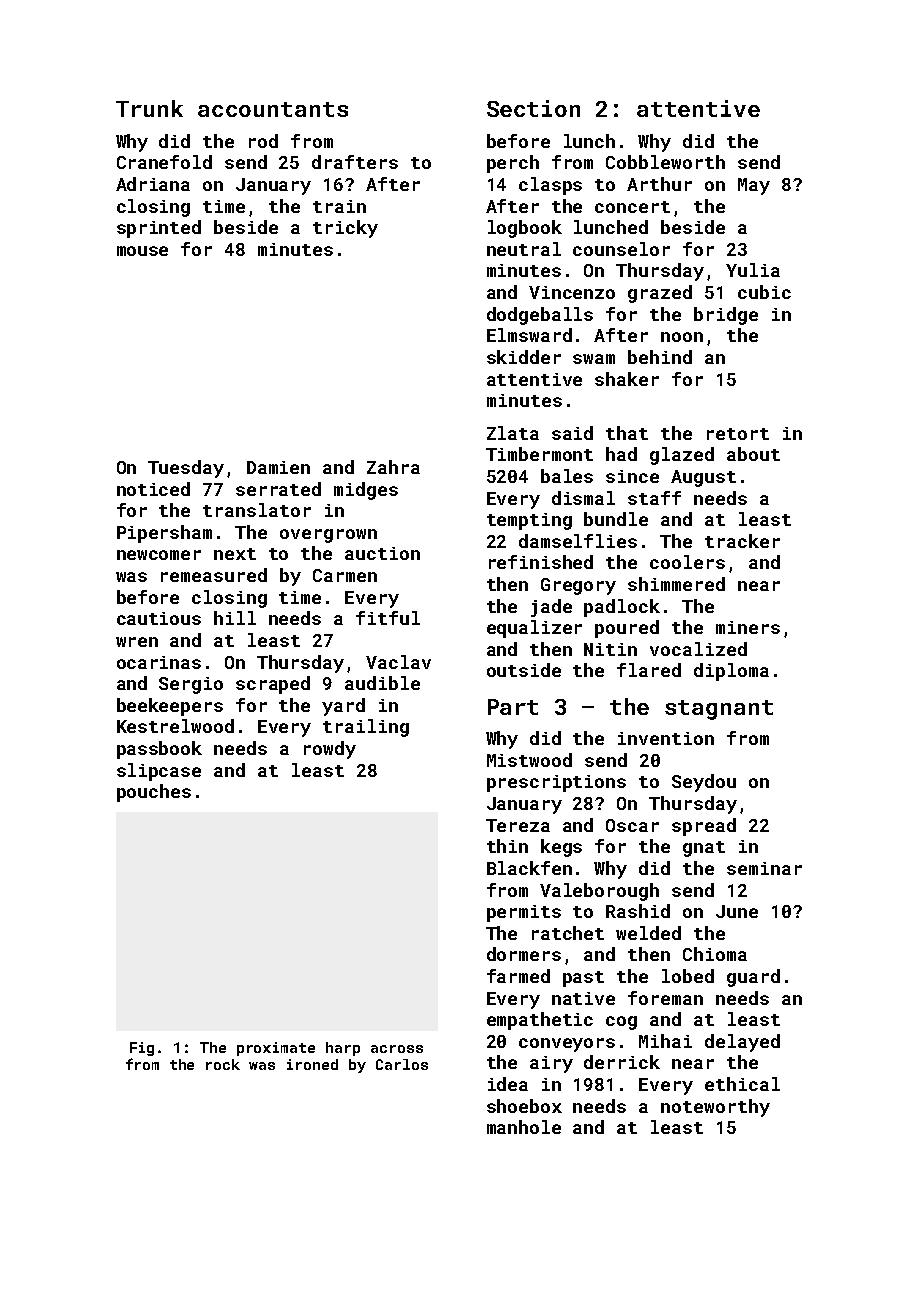 This screenshot has height=1311, width=924. I want to click on Trunk, so click(149, 108).
